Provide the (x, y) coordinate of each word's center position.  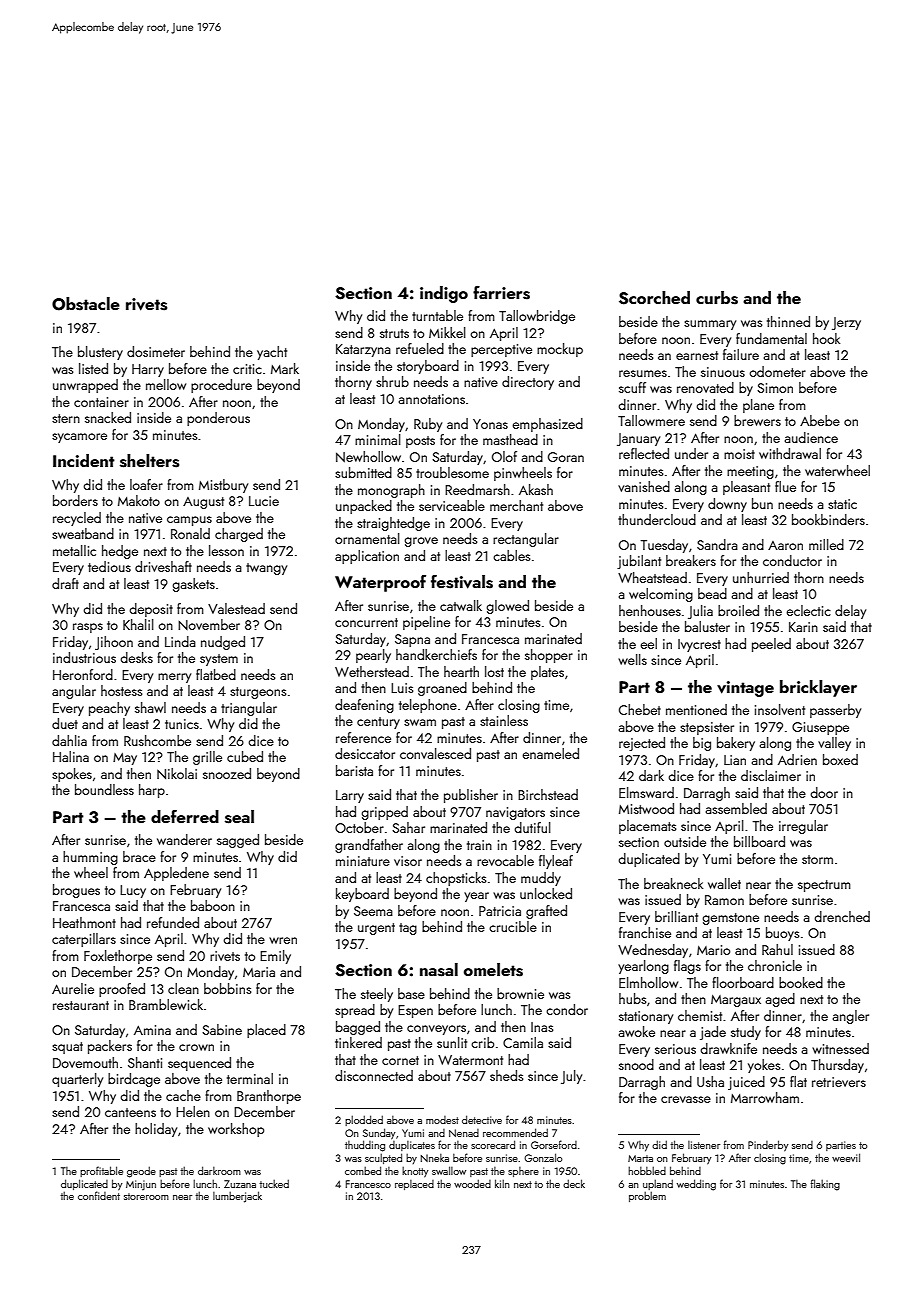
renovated (705, 387)
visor (408, 861)
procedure (221, 386)
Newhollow (368, 457)
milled (826, 544)
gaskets (193, 585)
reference (363, 737)
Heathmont (84, 922)
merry (174, 678)
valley (834, 744)
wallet (724, 883)
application (367, 557)
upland (658, 1184)
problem (647, 1196)
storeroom (146, 1196)
